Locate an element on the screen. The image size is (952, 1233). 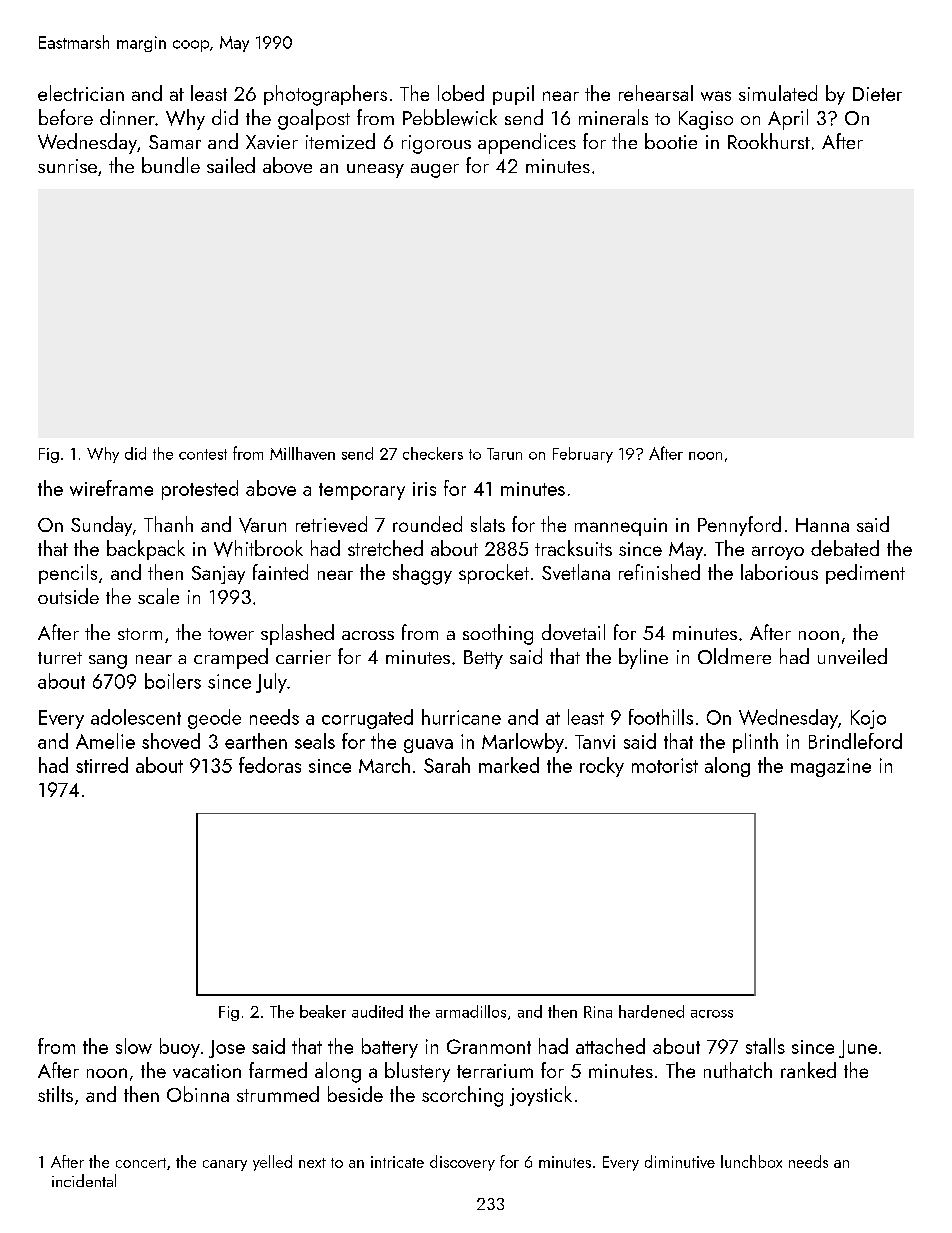
motorist is located at coordinates (665, 765).
